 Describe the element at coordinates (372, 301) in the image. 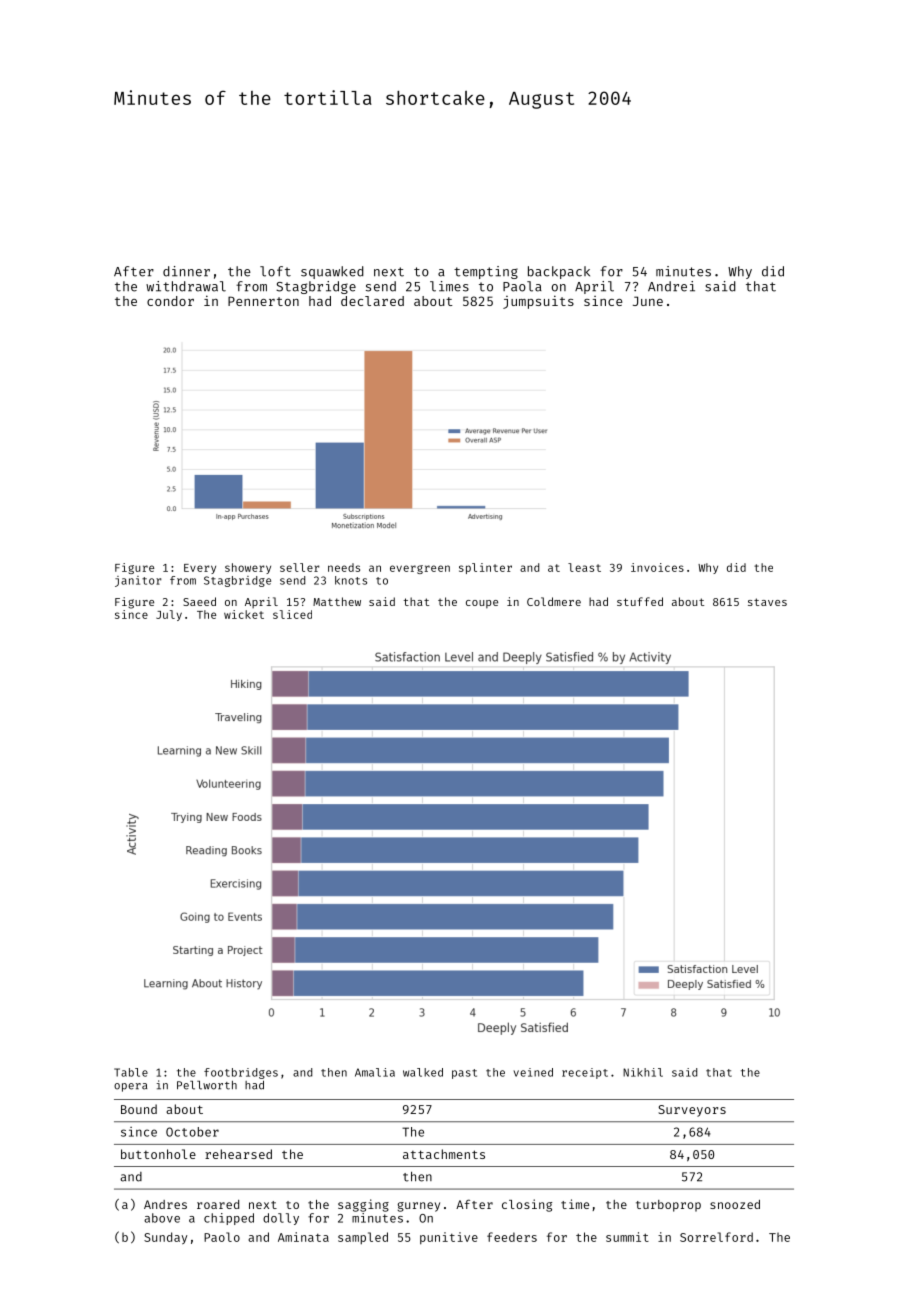

I see `declared` at that location.
